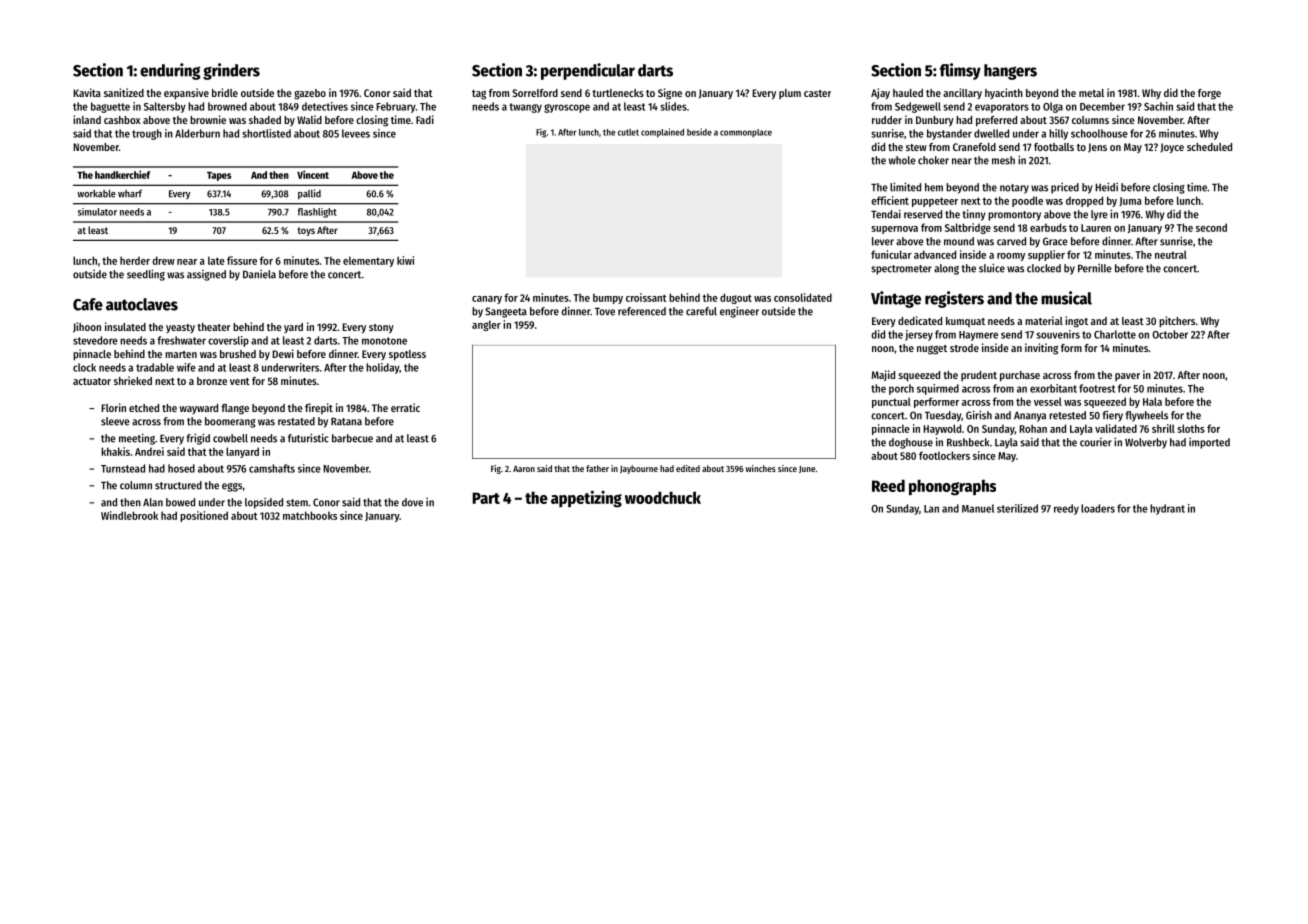  What do you see at coordinates (1099, 133) in the page?
I see `schoolhouse` at bounding box center [1099, 133].
